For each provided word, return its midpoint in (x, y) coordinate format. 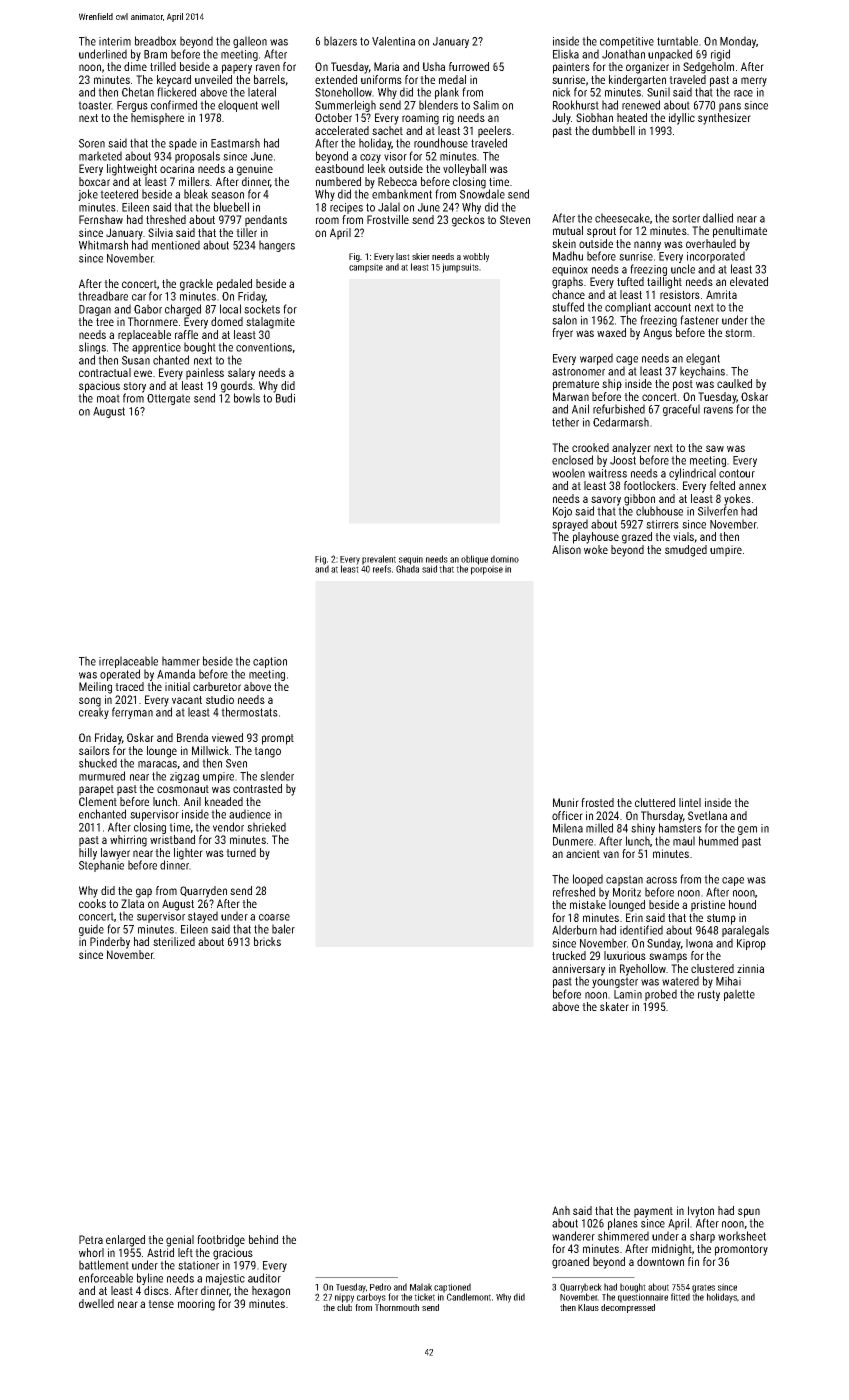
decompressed (628, 1308)
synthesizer (724, 119)
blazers (340, 41)
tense (161, 1304)
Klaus (588, 1307)
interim (115, 41)
